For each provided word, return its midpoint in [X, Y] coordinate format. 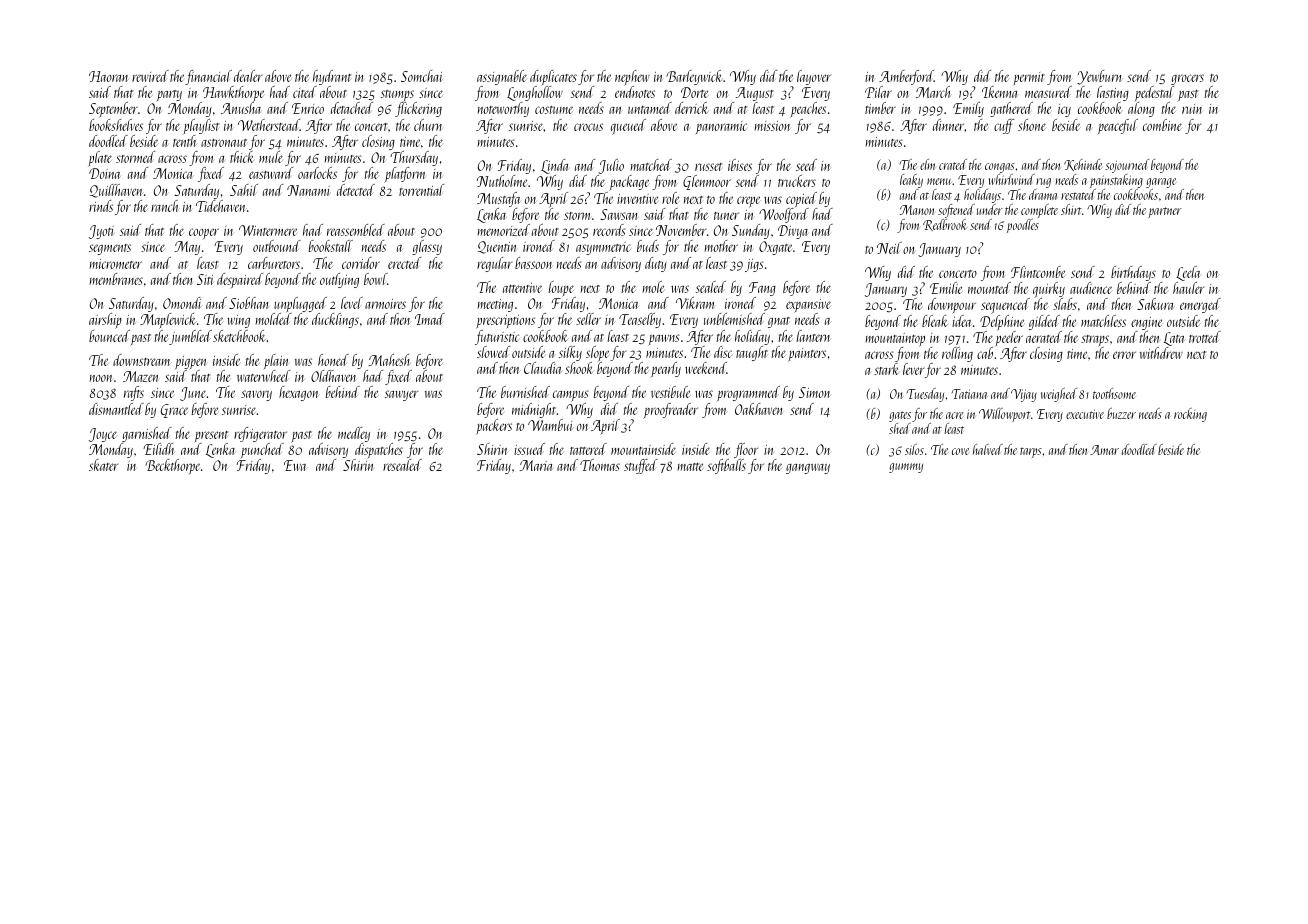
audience [1091, 288]
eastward [271, 173]
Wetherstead [269, 125]
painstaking [1116, 181]
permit [1029, 78]
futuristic [497, 337]
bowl [375, 279]
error [1124, 355]
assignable [502, 77]
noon [101, 378]
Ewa [295, 465]
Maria [536, 465]
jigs [754, 265]
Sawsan [619, 214]
